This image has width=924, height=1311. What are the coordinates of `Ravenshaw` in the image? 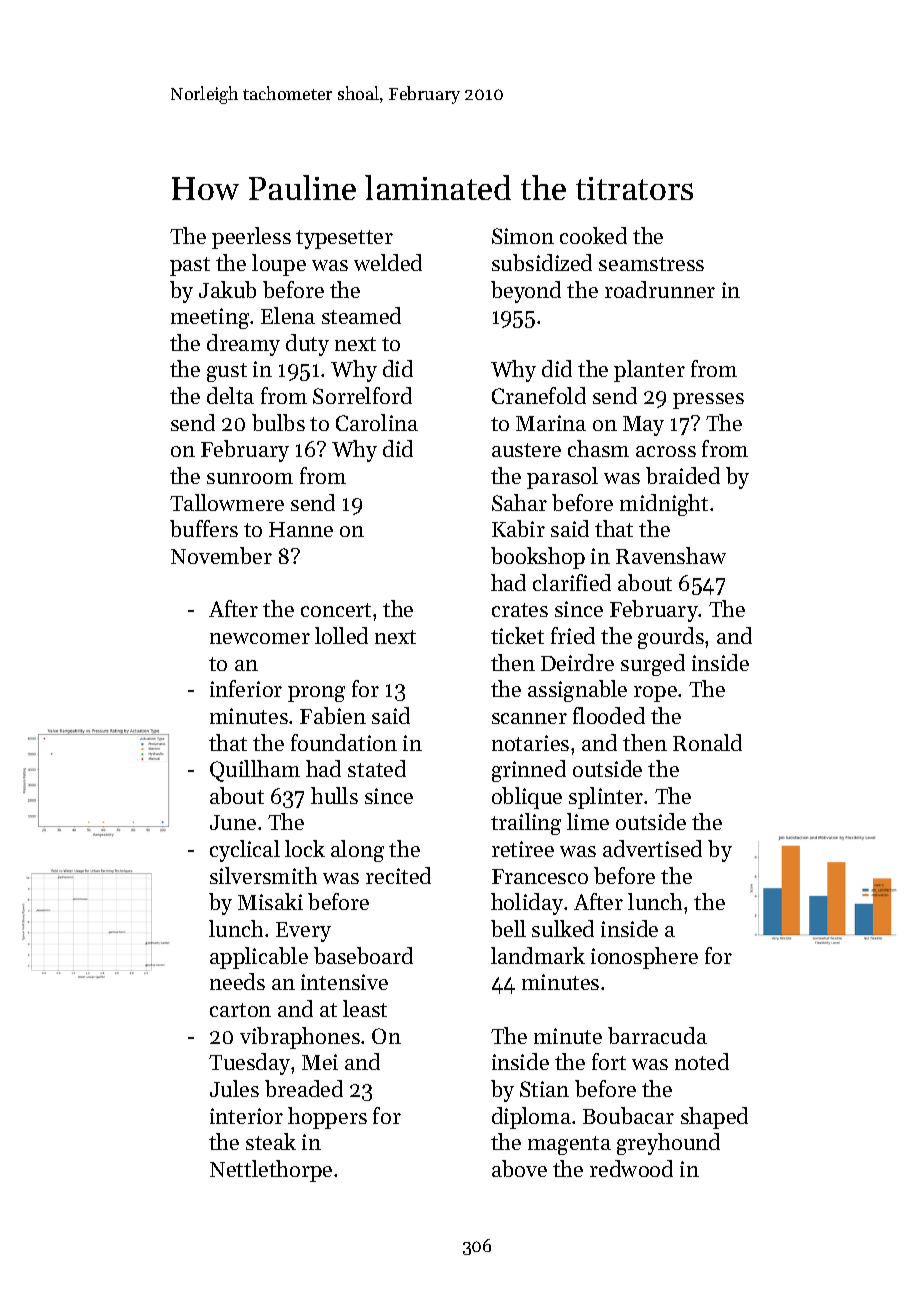 It's located at (671, 555).
